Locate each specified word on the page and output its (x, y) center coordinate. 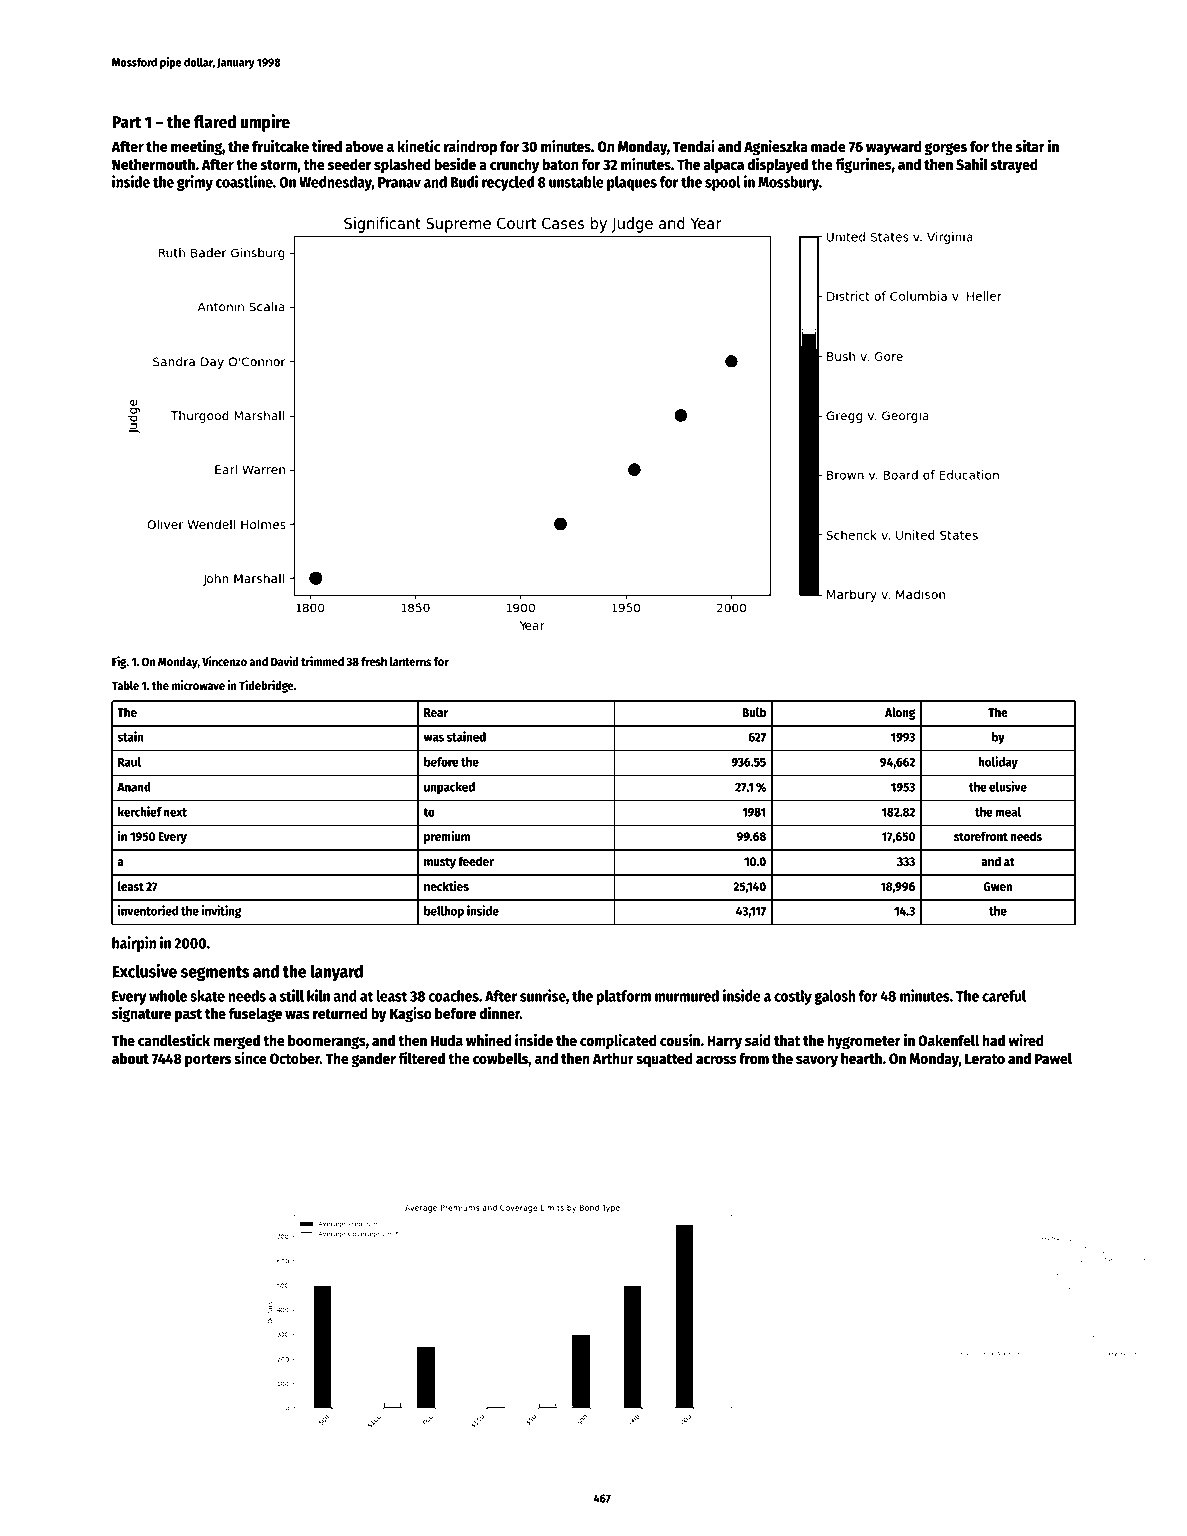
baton (560, 164)
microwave (198, 685)
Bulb (754, 712)
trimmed (322, 661)
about (130, 1058)
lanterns (410, 661)
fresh (374, 661)
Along (900, 713)
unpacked (449, 788)
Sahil (972, 164)
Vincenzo (224, 661)
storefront (981, 836)
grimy (195, 183)
